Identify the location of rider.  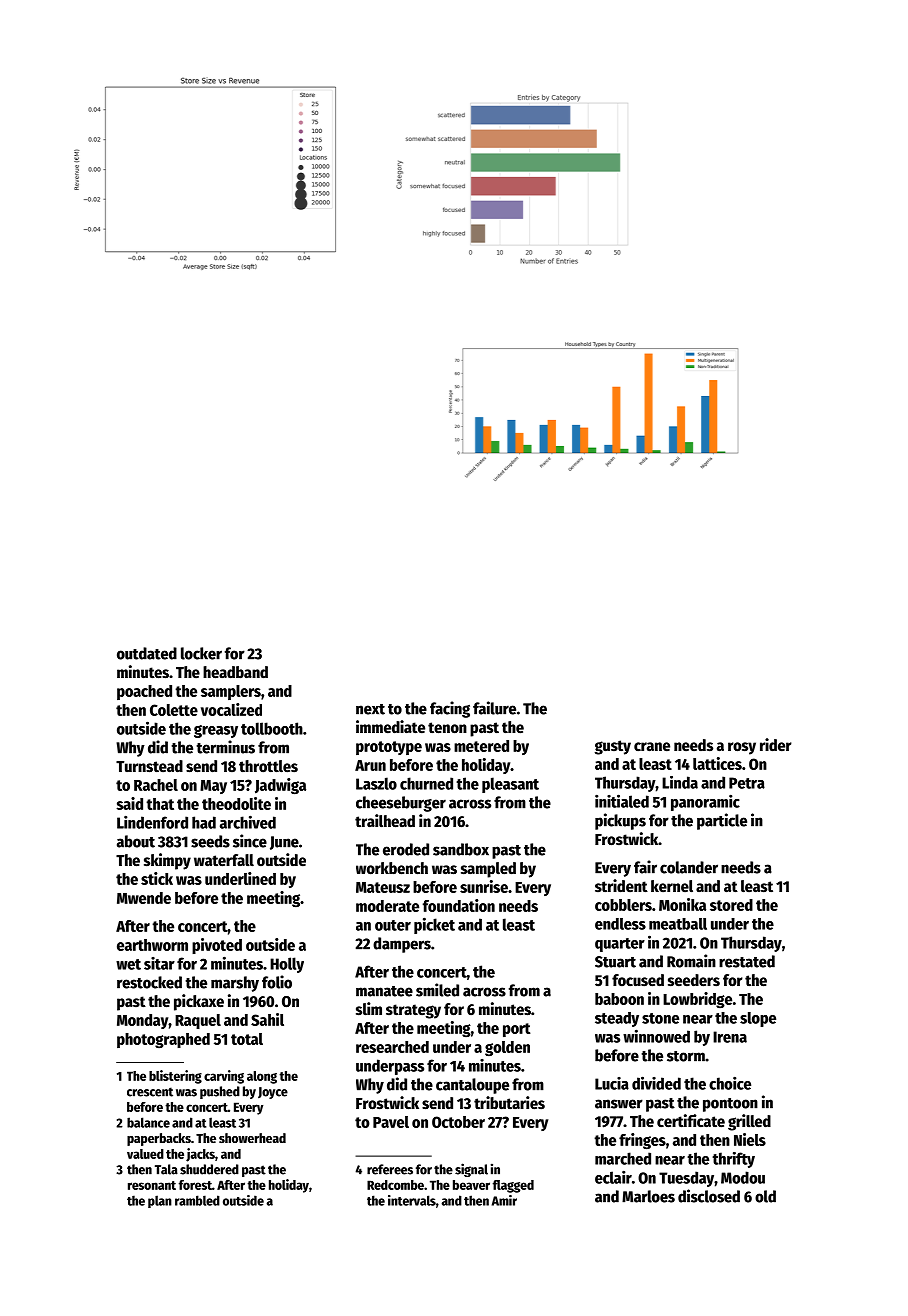
(776, 745).
